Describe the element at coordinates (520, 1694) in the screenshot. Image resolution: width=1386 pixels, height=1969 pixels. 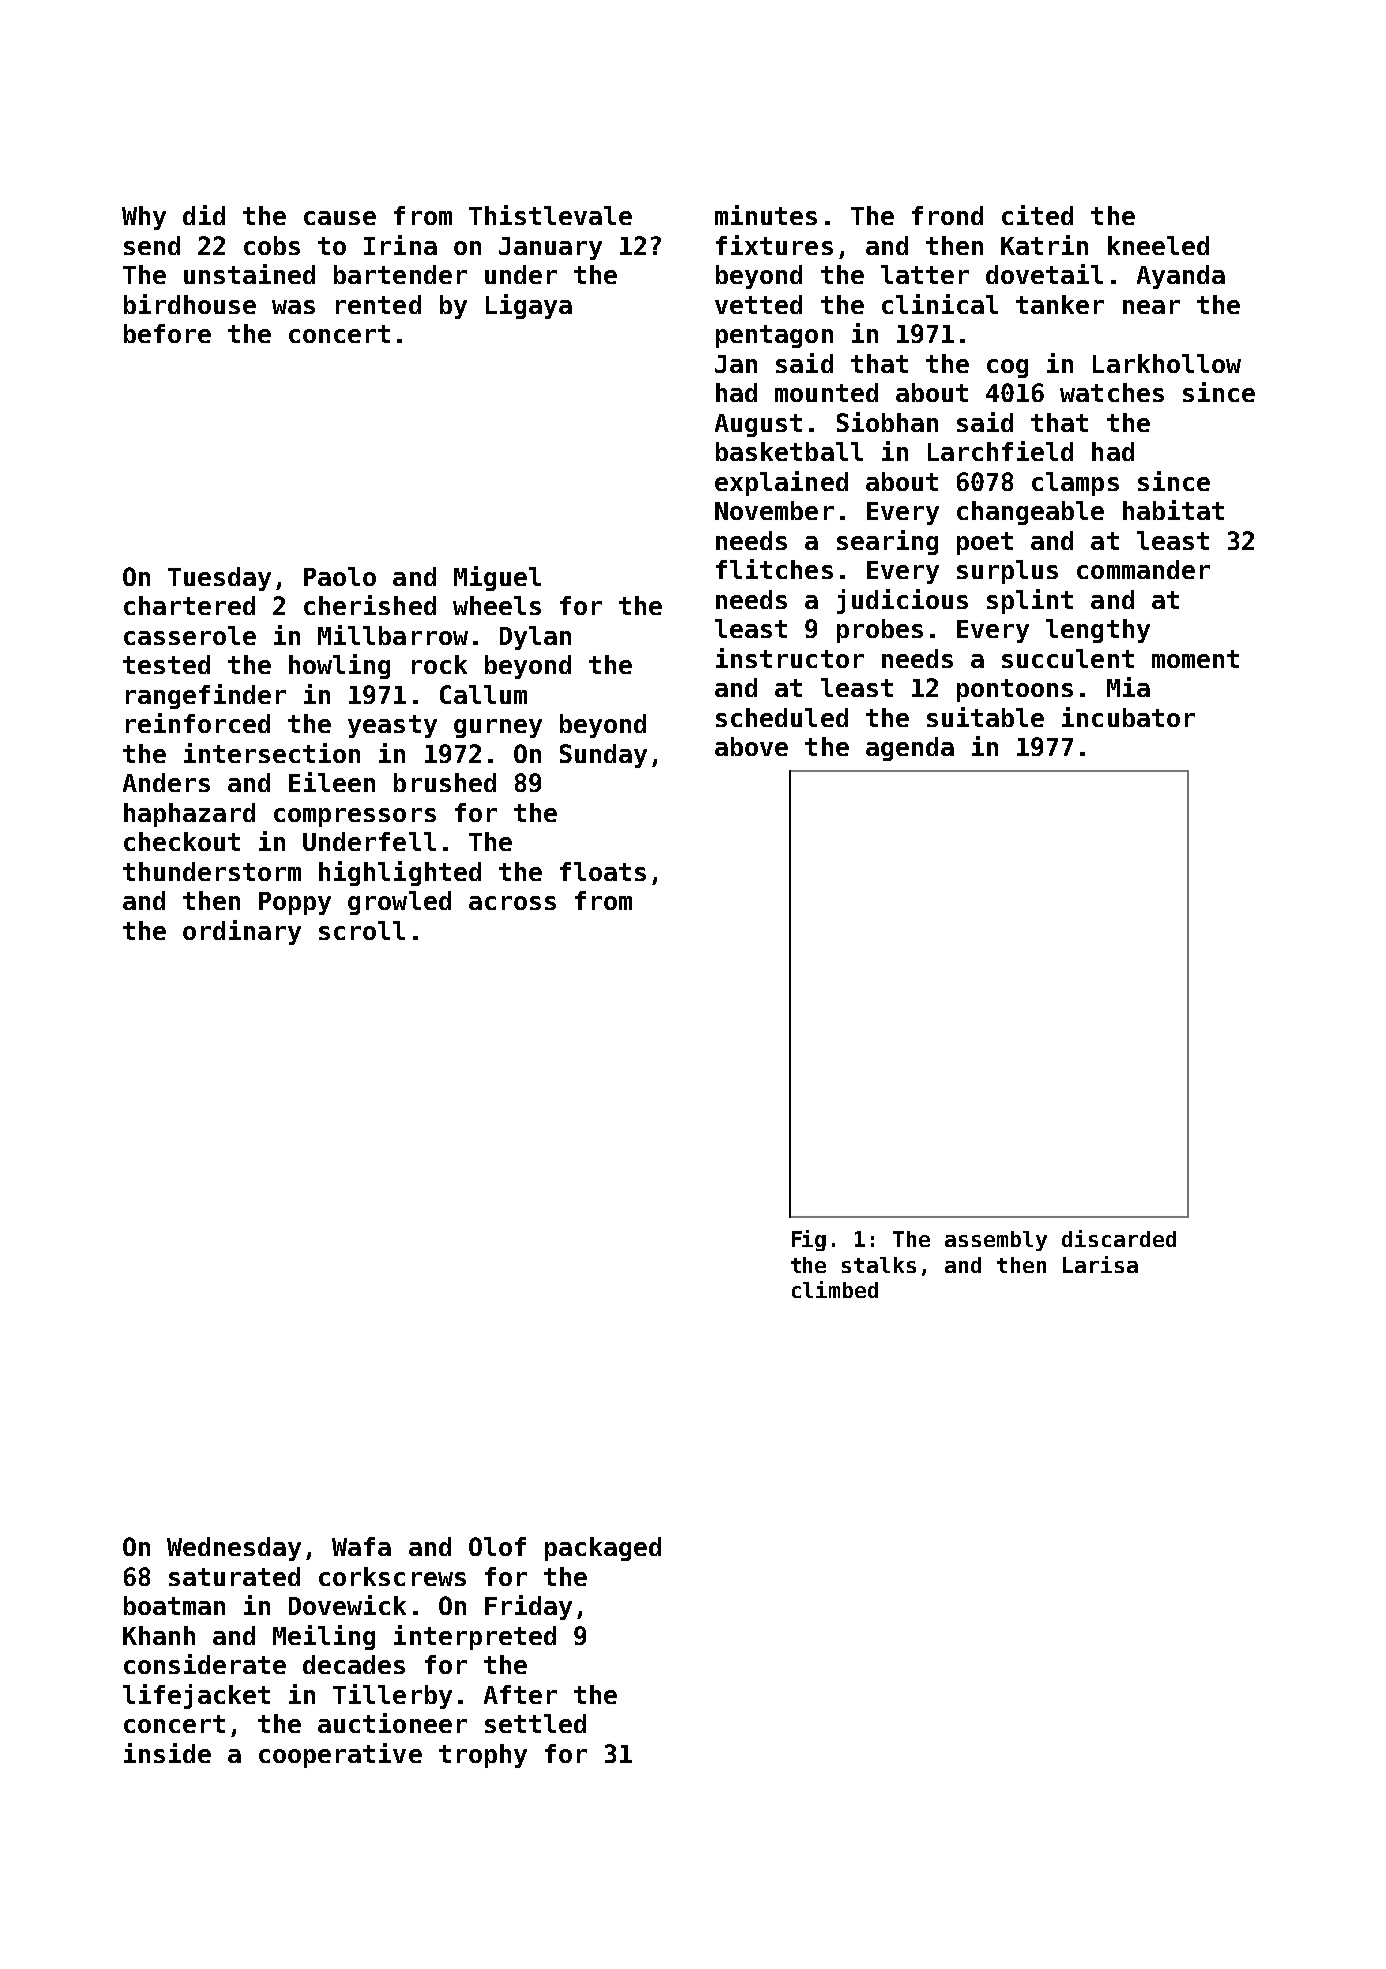
I see `After` at that location.
